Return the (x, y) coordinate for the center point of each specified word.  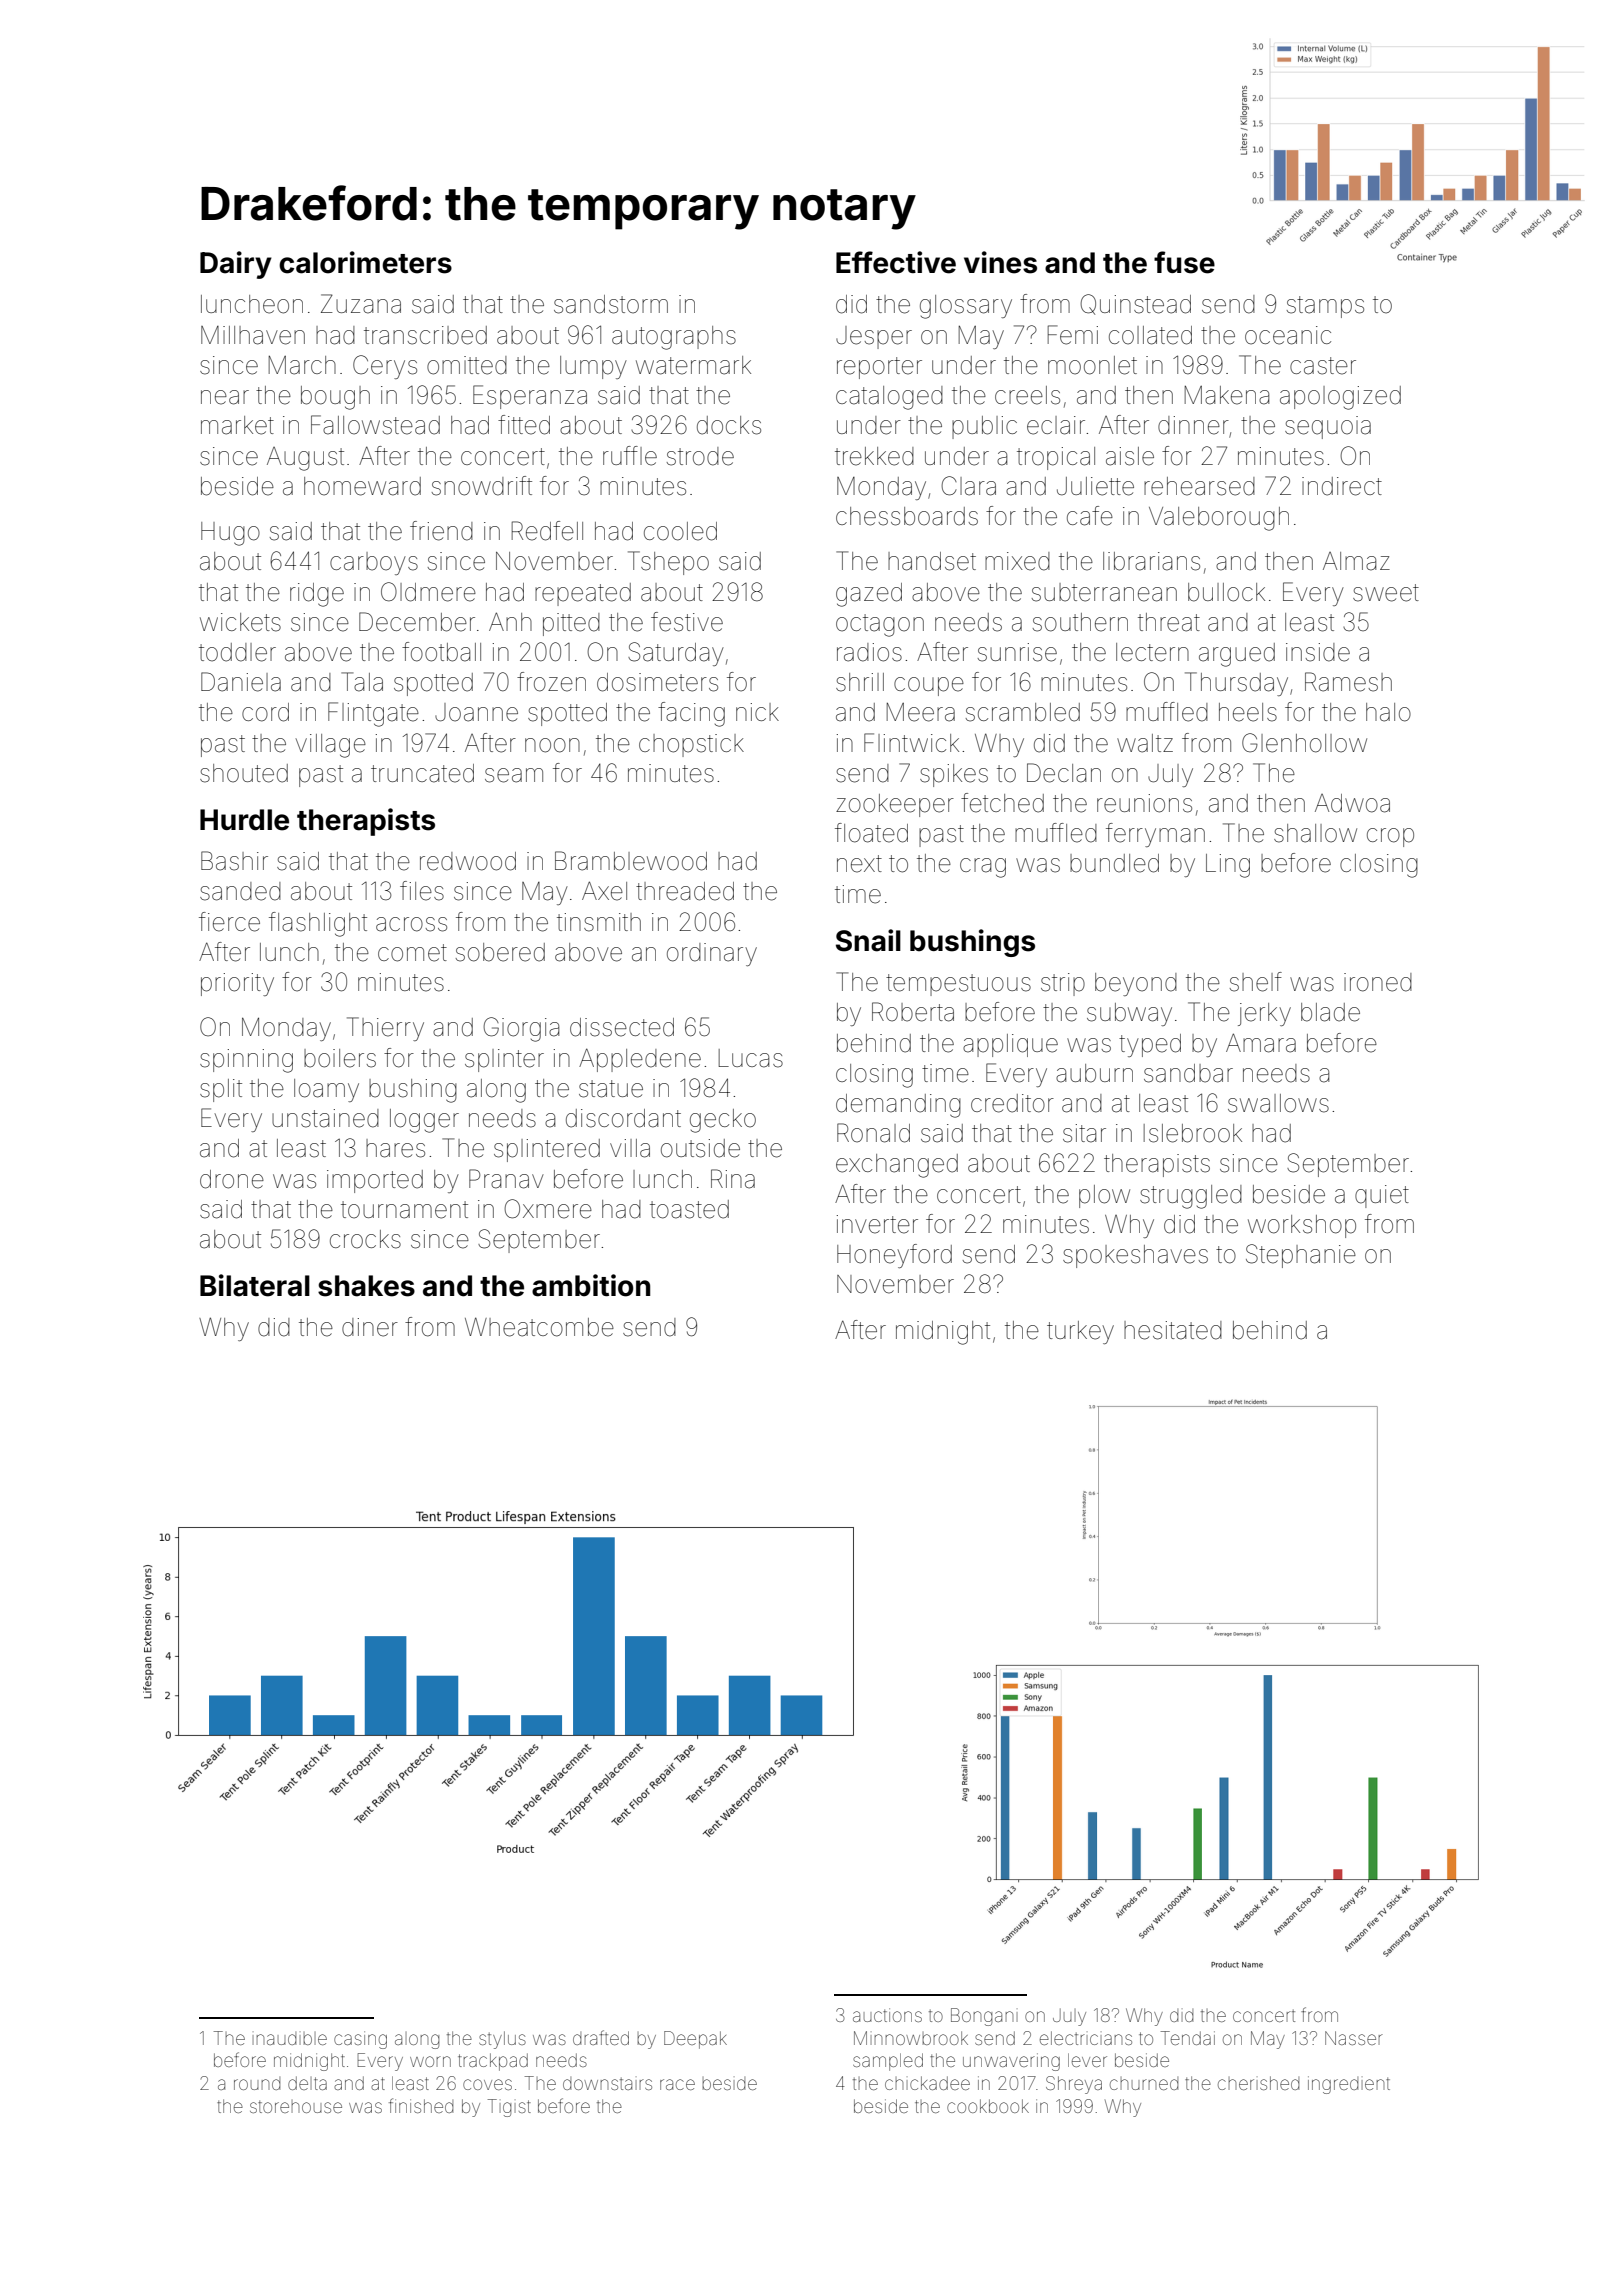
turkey (1080, 1332)
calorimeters (365, 262)
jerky (1264, 1014)
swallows (1278, 1103)
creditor (1012, 1103)
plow (1104, 1196)
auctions (887, 2015)
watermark (693, 365)
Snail (868, 940)
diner (370, 1327)
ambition (591, 1285)
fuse (1184, 262)
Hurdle (244, 820)
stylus (502, 2040)
